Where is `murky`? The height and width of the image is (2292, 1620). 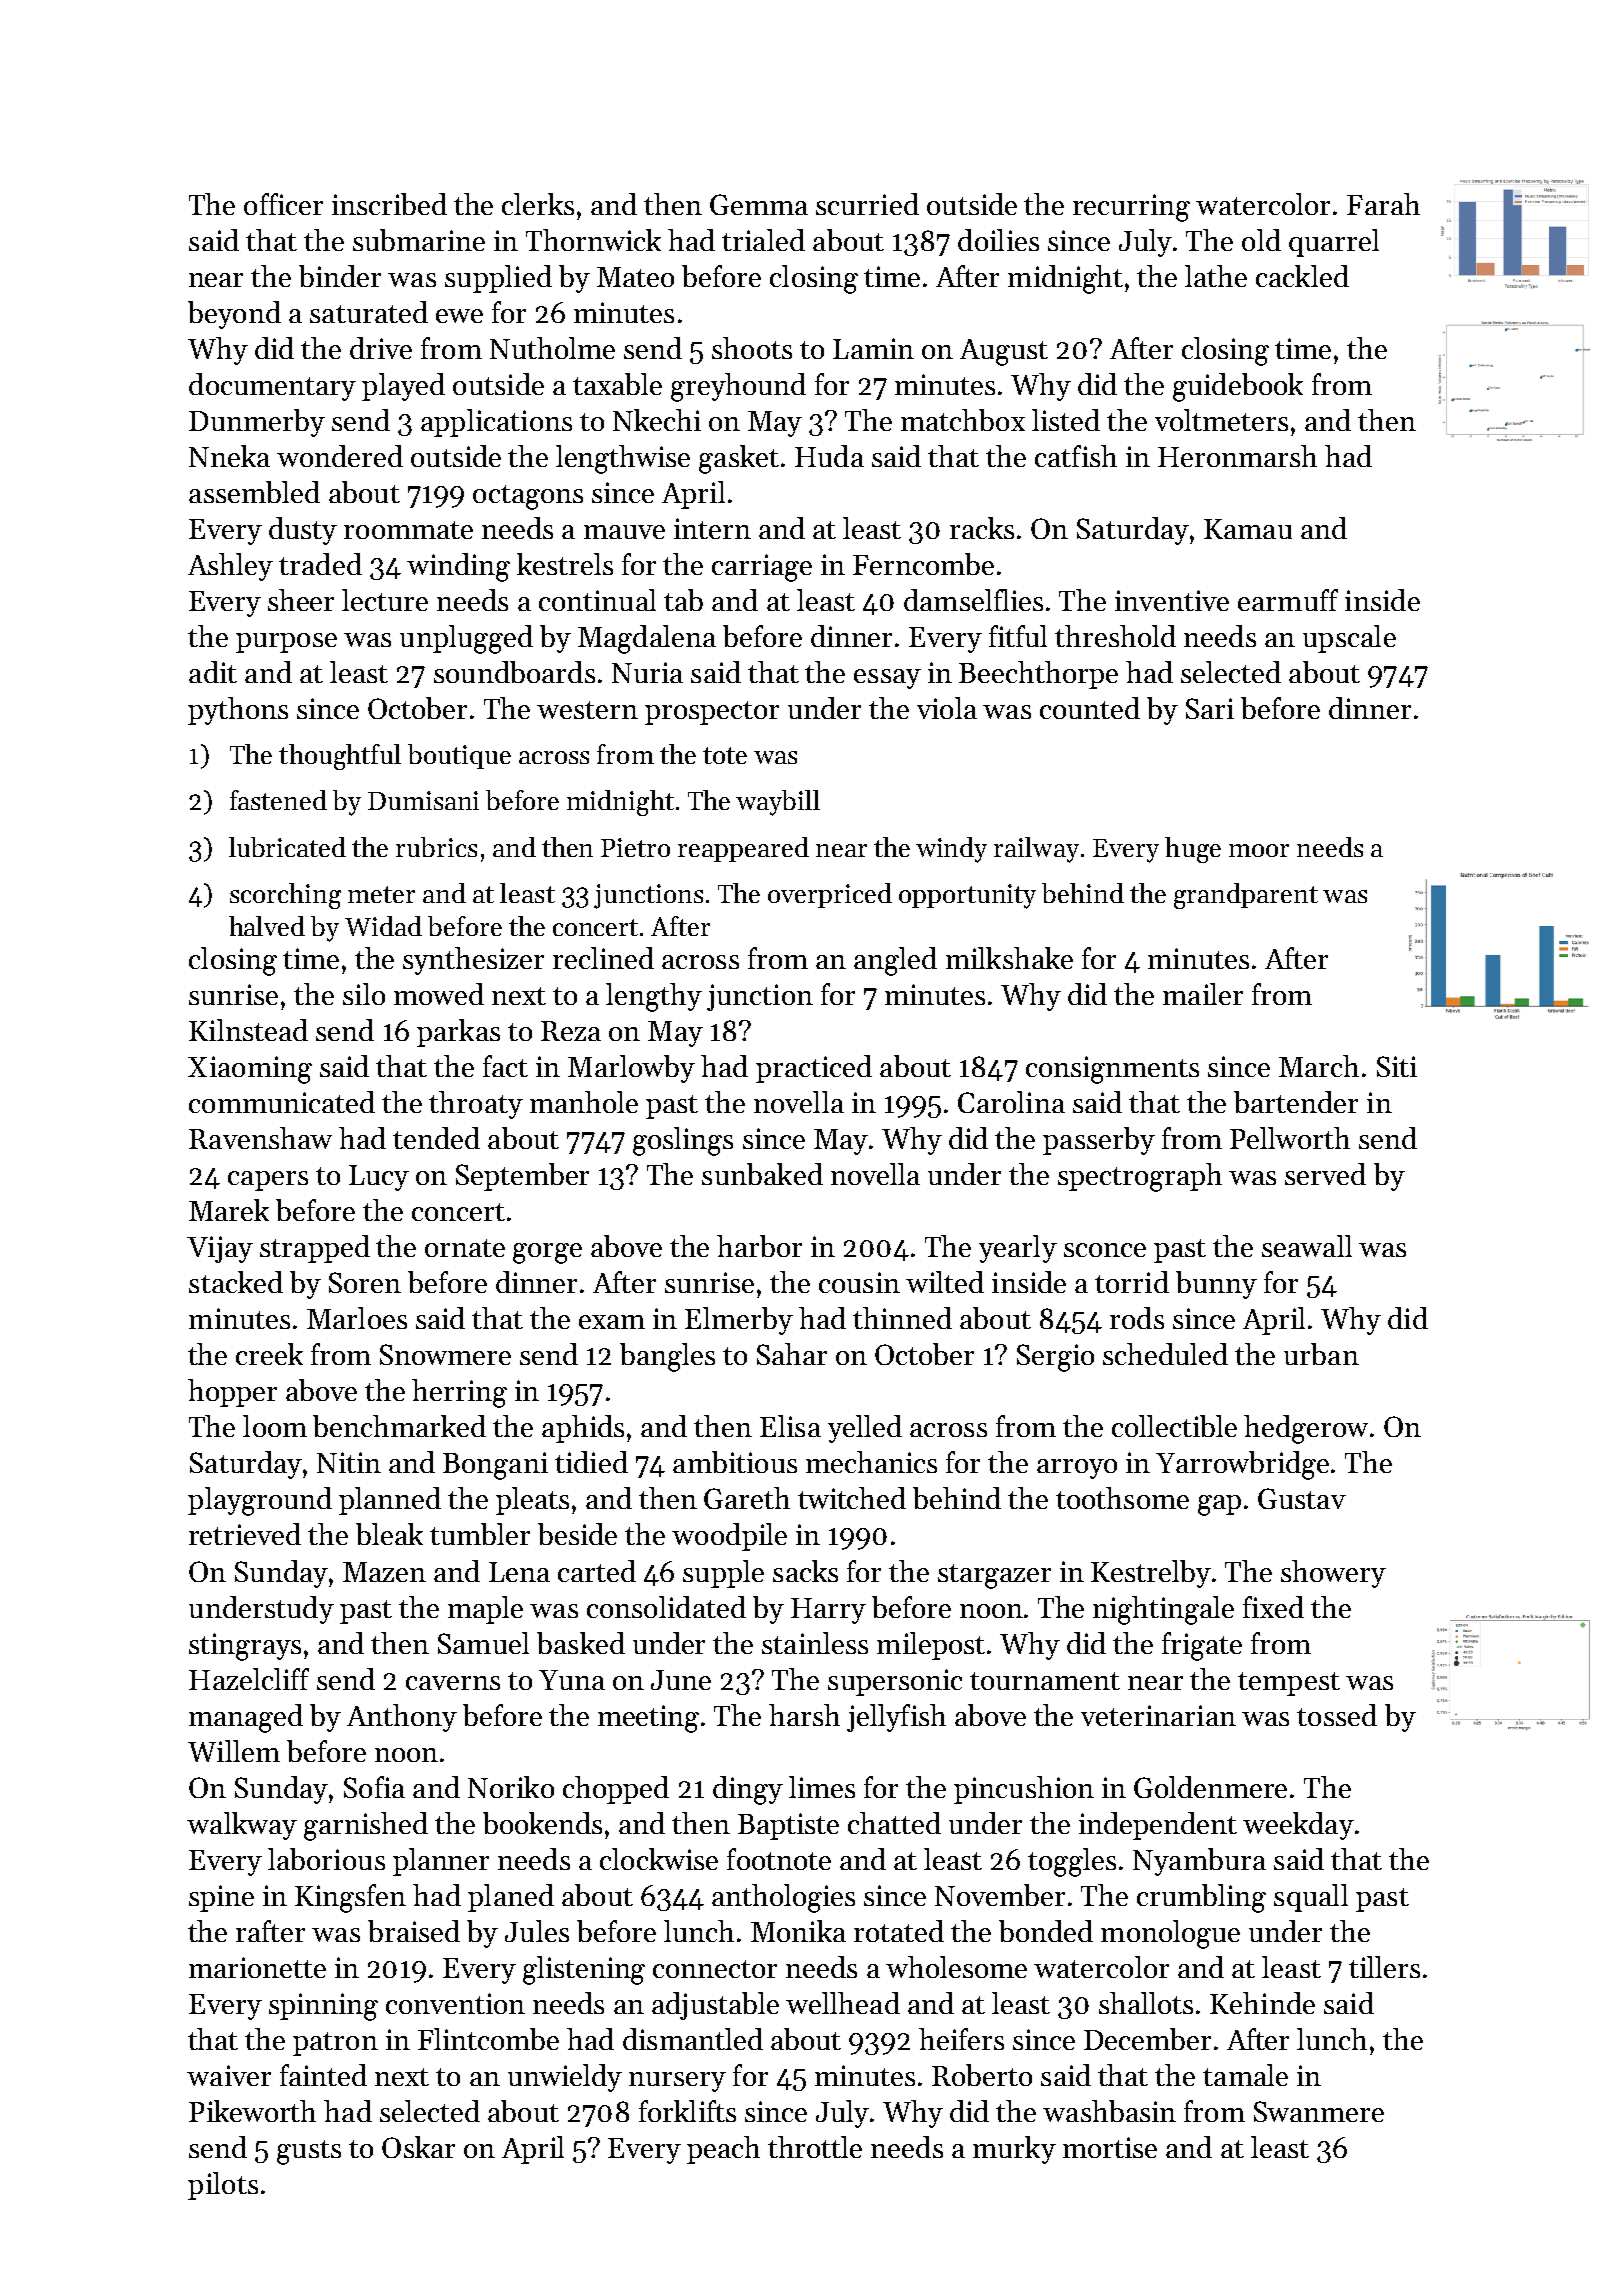
murky is located at coordinates (1014, 2150).
